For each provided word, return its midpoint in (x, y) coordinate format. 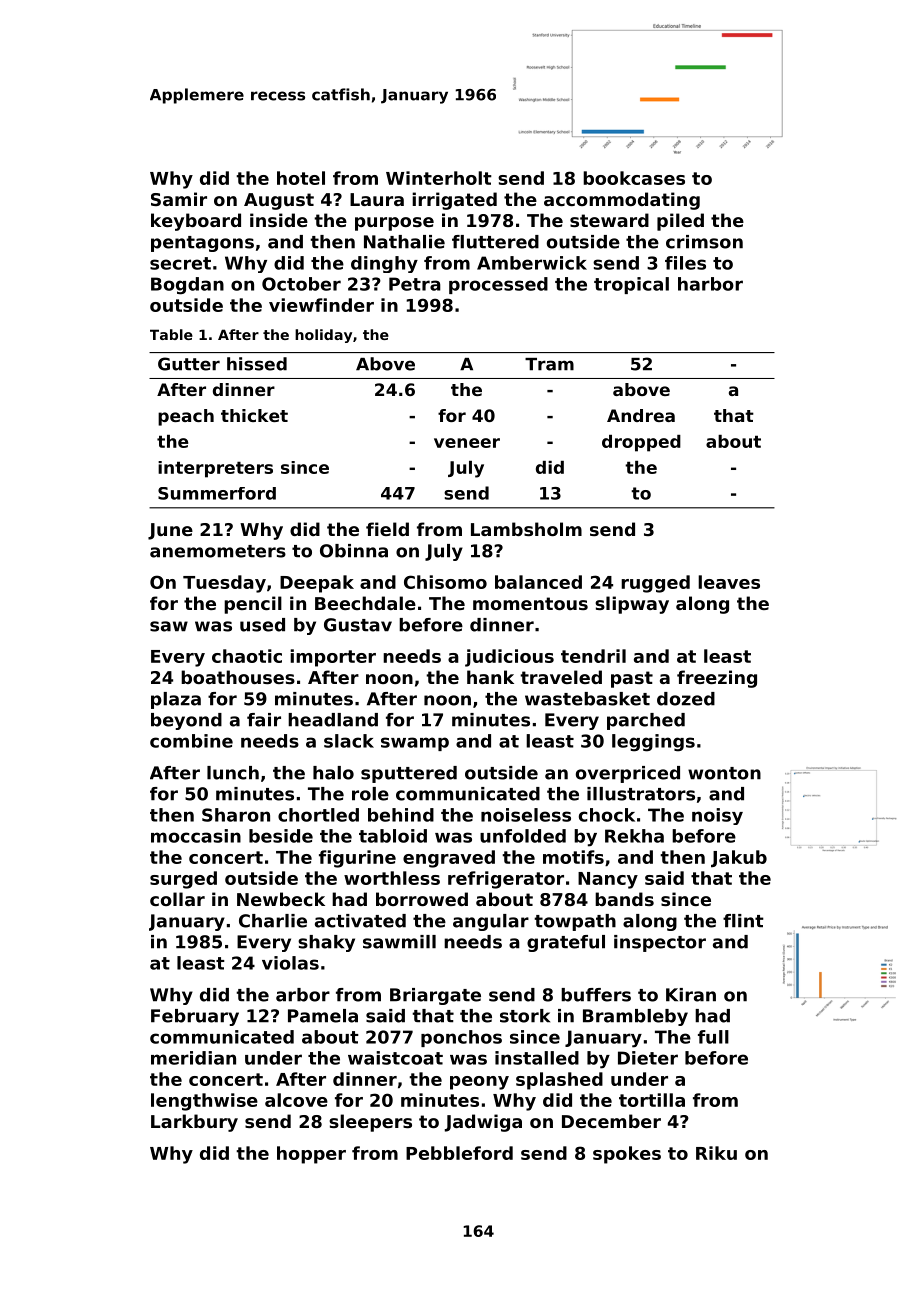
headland (333, 720)
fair (264, 720)
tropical (631, 285)
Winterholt (439, 178)
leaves (729, 582)
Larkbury (194, 1123)
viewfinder (321, 305)
